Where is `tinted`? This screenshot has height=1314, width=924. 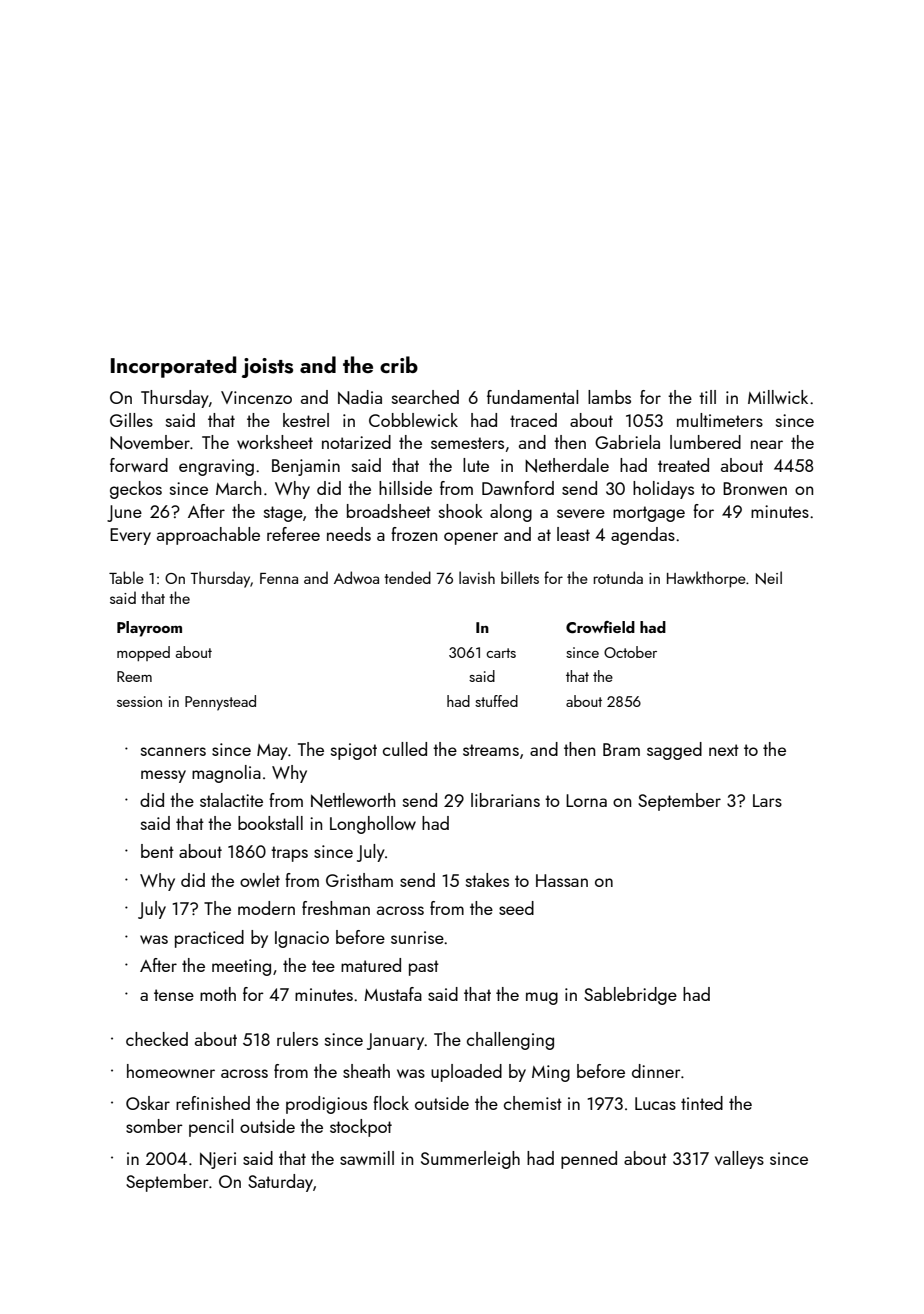
tinted is located at coordinates (702, 1103).
